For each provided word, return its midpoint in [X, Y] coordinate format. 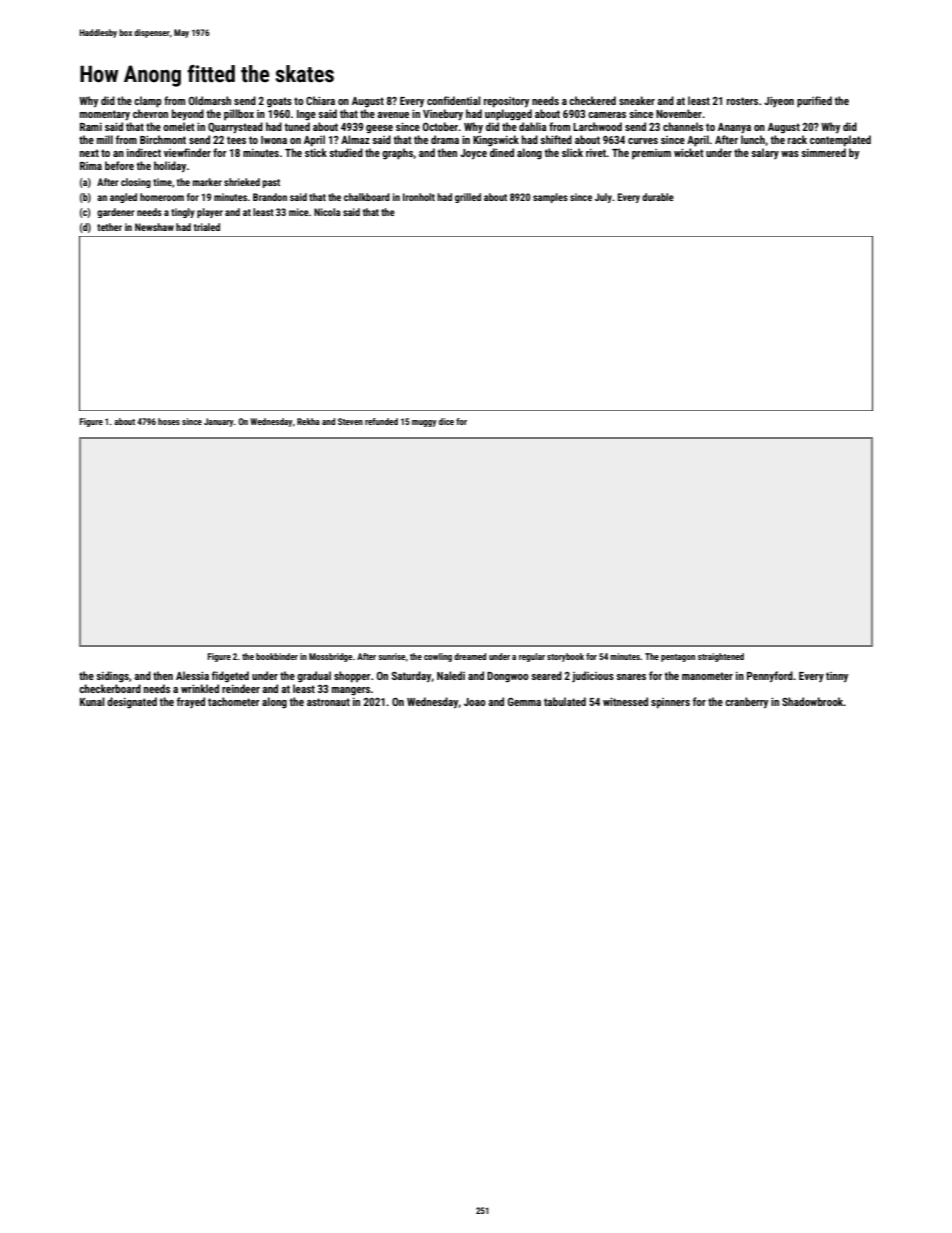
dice [446, 421]
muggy [424, 423]
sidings [112, 677]
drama [445, 139]
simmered [823, 152]
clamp [148, 102]
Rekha [308, 421]
